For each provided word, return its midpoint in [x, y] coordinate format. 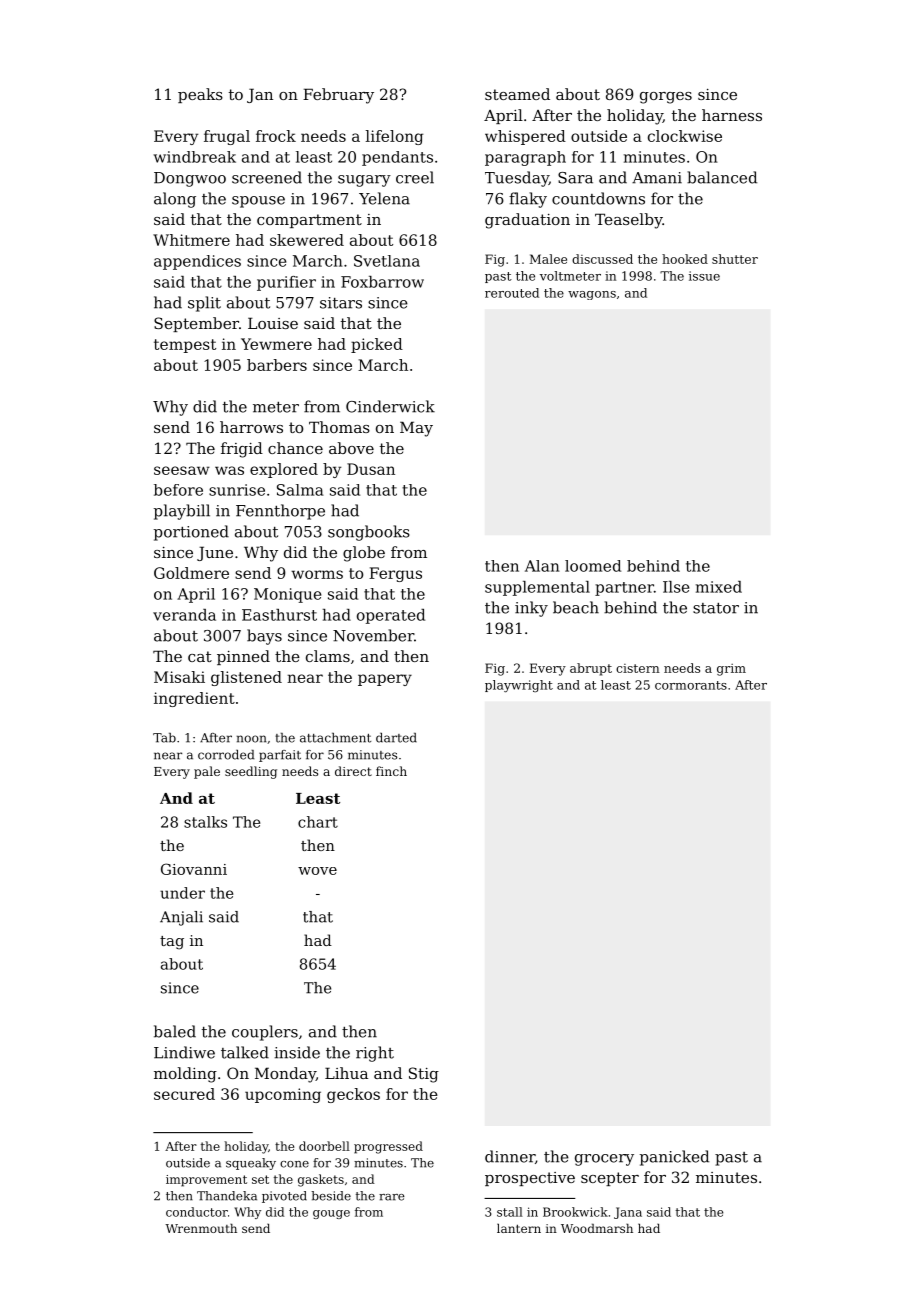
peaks [200, 95]
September [196, 324]
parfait [280, 756]
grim [731, 670]
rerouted [512, 293]
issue [704, 276]
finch [391, 771]
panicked [674, 1158]
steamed [517, 94]
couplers [265, 1033]
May [416, 429]
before [178, 490]
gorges [666, 98]
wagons [592, 295]
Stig [424, 1075]
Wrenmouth [201, 1228]
